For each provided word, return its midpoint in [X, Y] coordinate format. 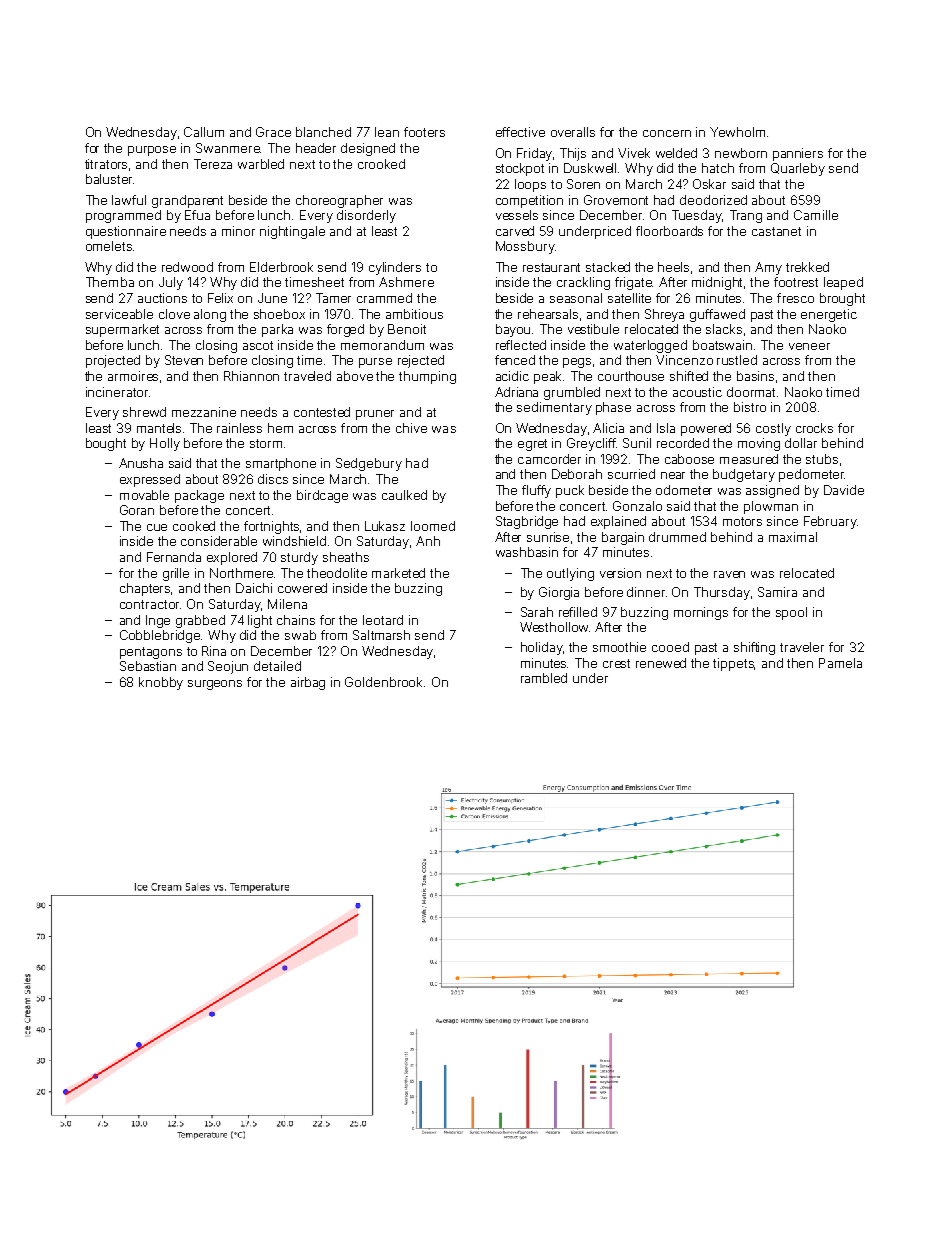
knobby [161, 683]
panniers [798, 154]
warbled [261, 164]
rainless [239, 428]
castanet [776, 231]
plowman [771, 507]
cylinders [395, 268]
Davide [844, 490]
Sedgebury [369, 464]
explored [232, 558]
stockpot [520, 169]
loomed [433, 526]
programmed [123, 216]
